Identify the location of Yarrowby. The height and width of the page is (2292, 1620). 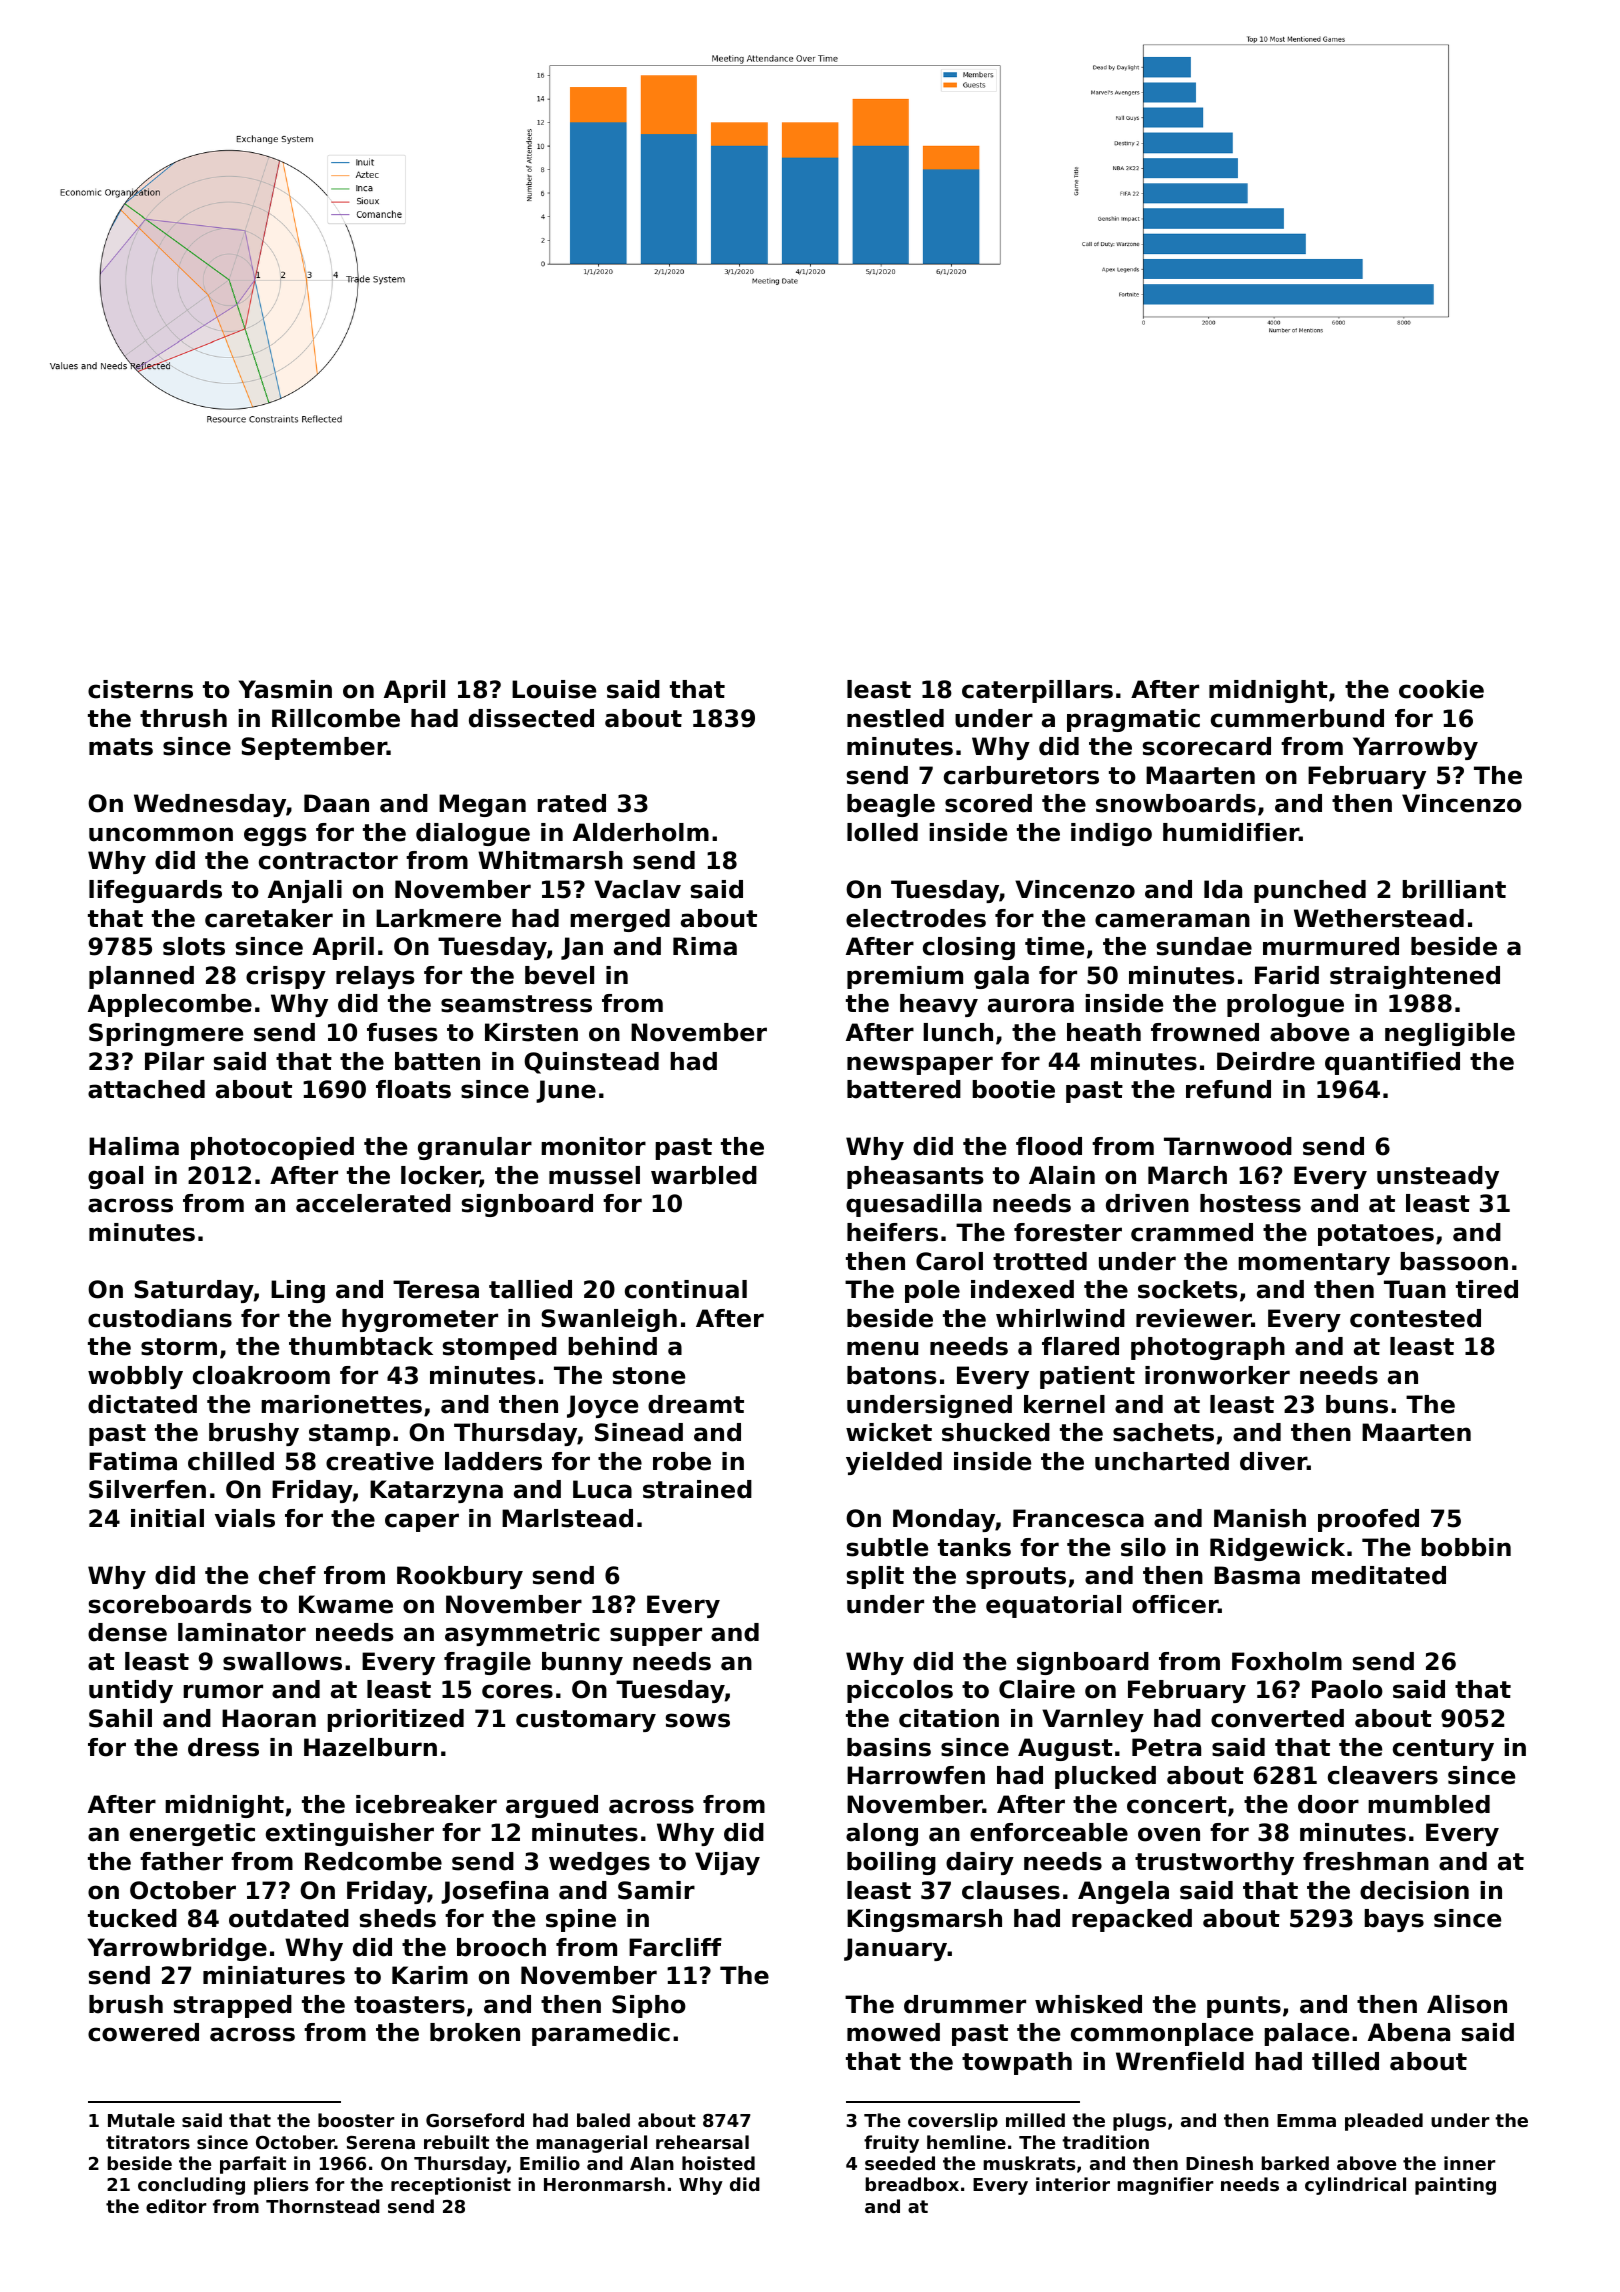
(1415, 748).
